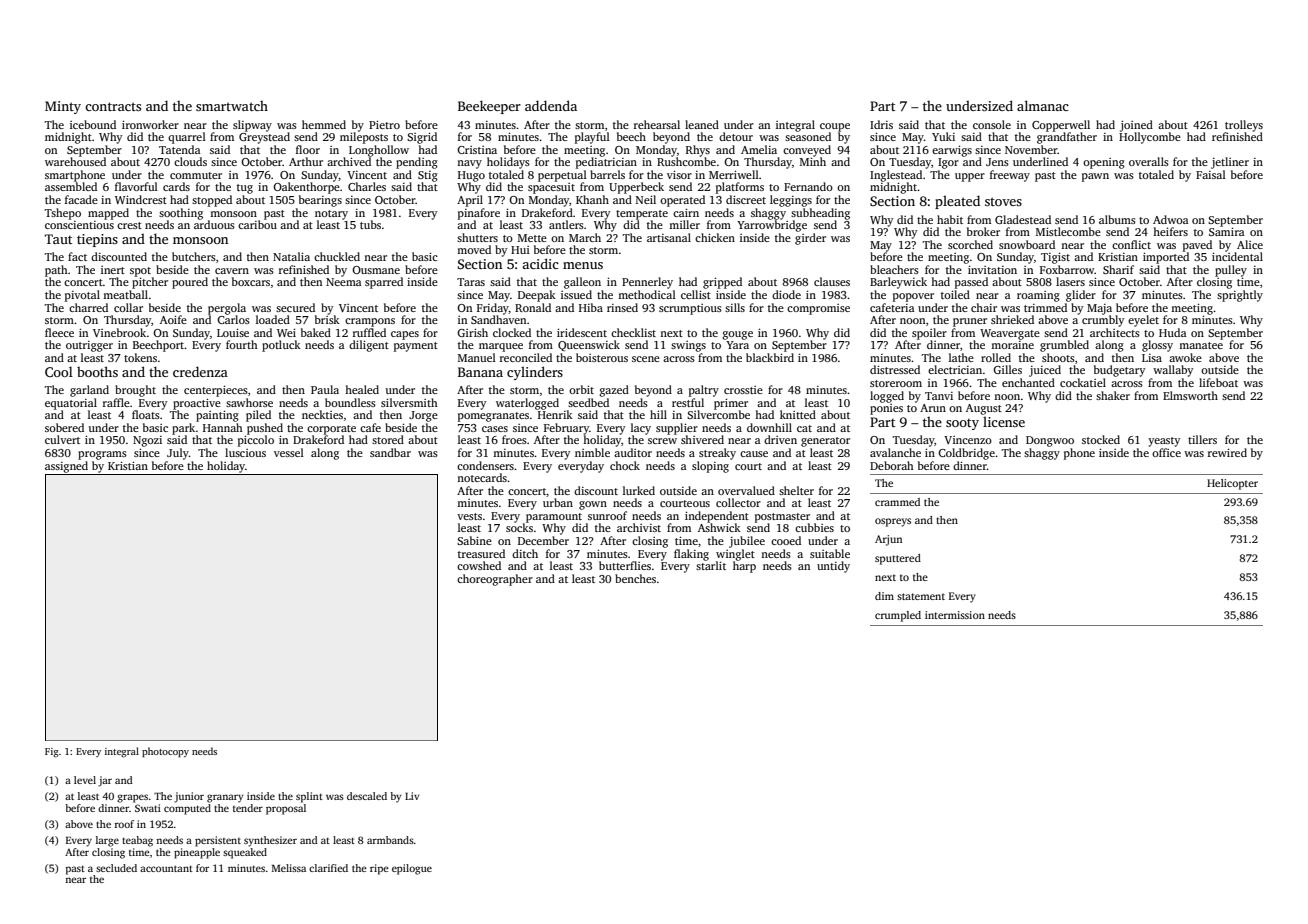 This screenshot has width=1308, height=924. Describe the element at coordinates (495, 580) in the screenshot. I see `choreographer` at that location.
